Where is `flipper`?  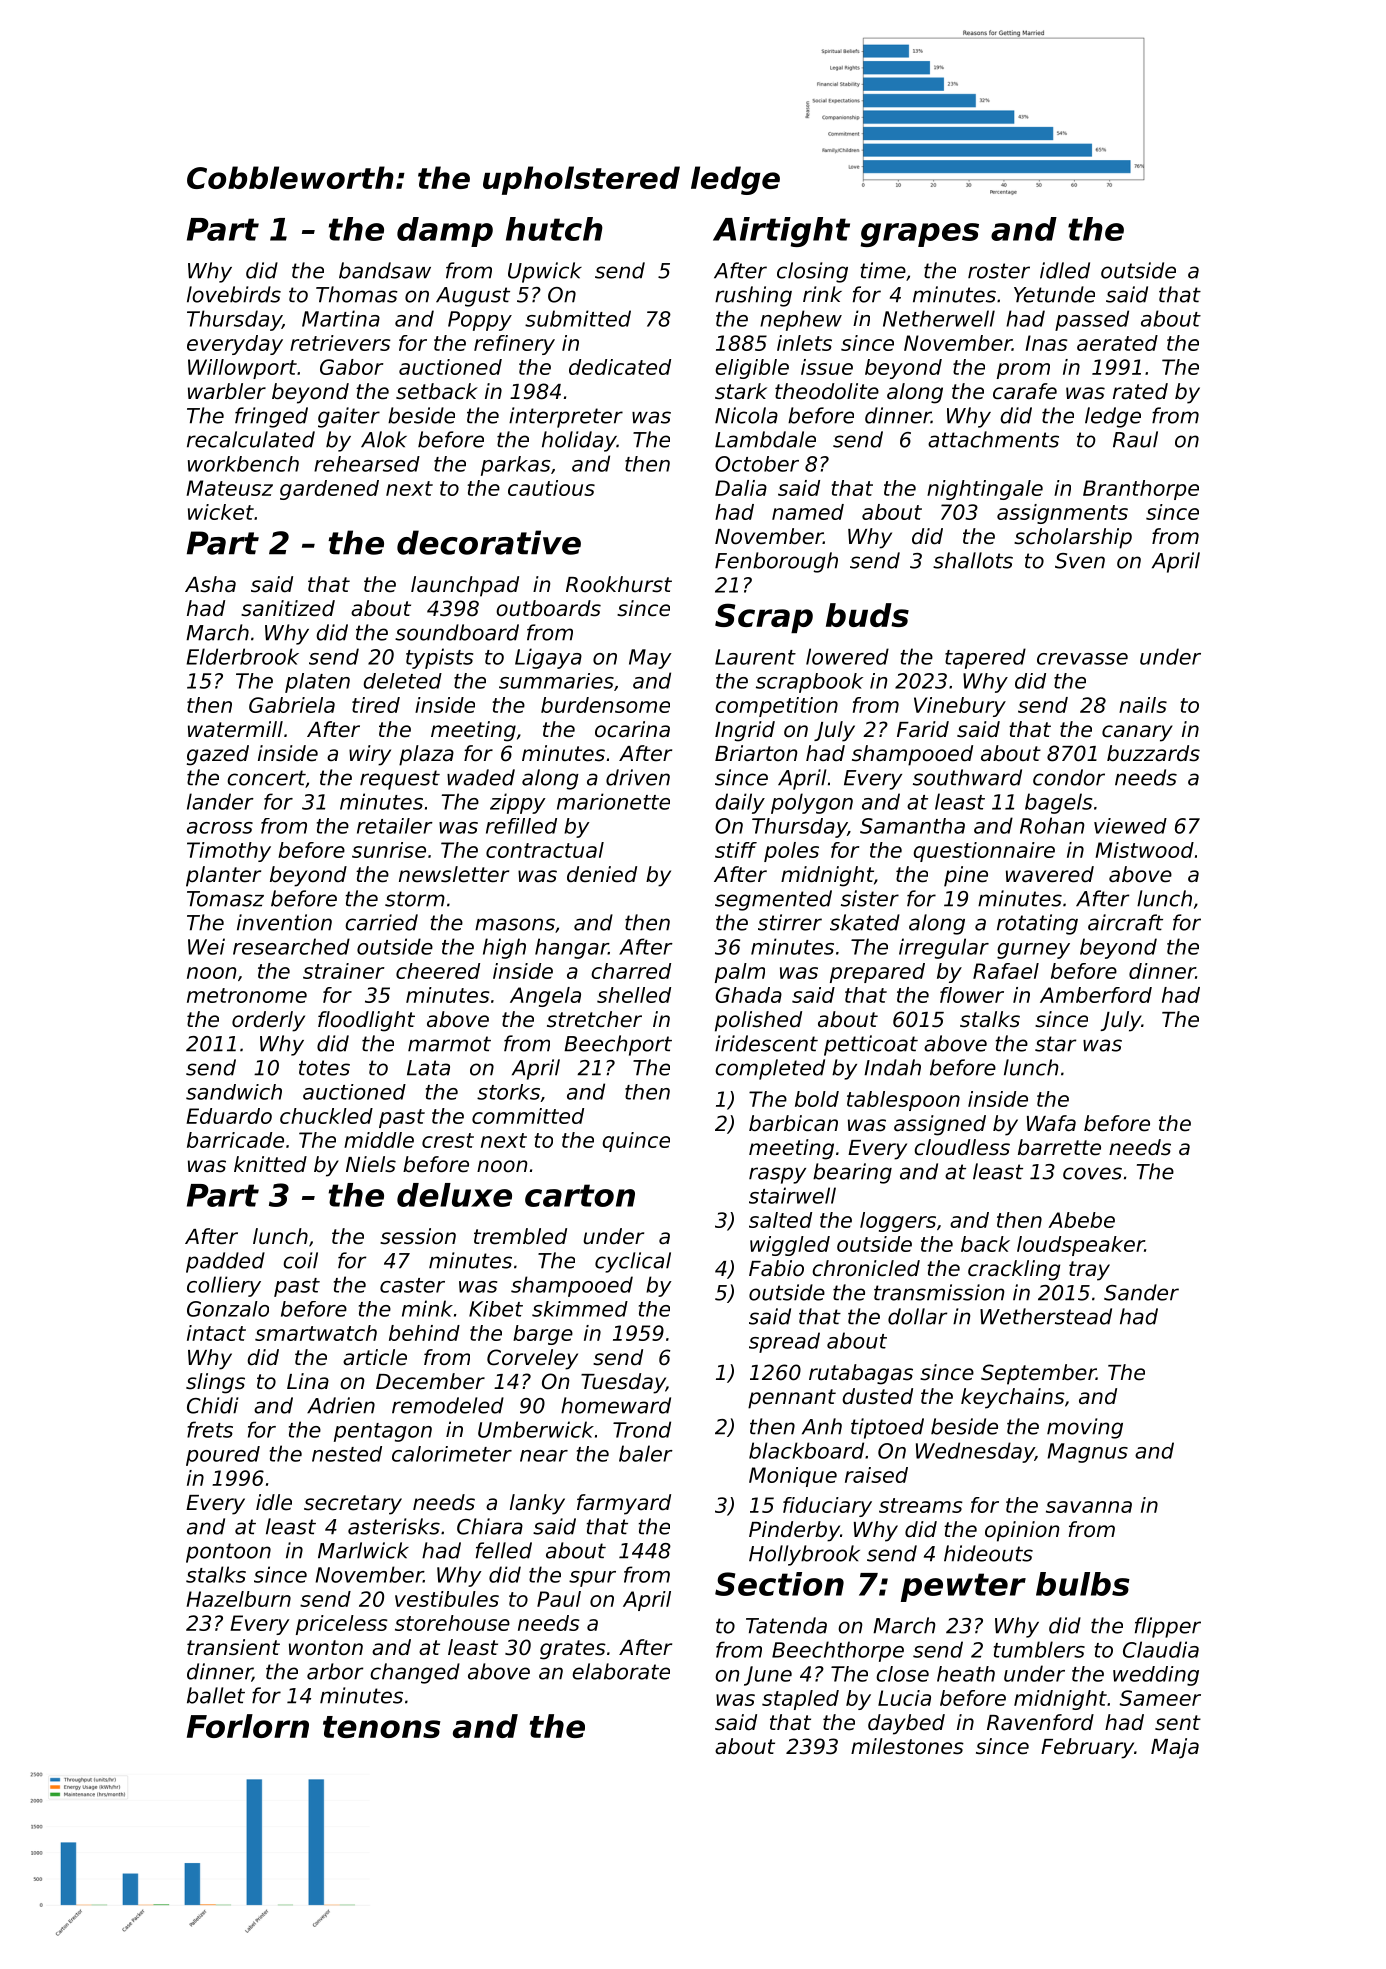 flipper is located at coordinates (1168, 1627).
